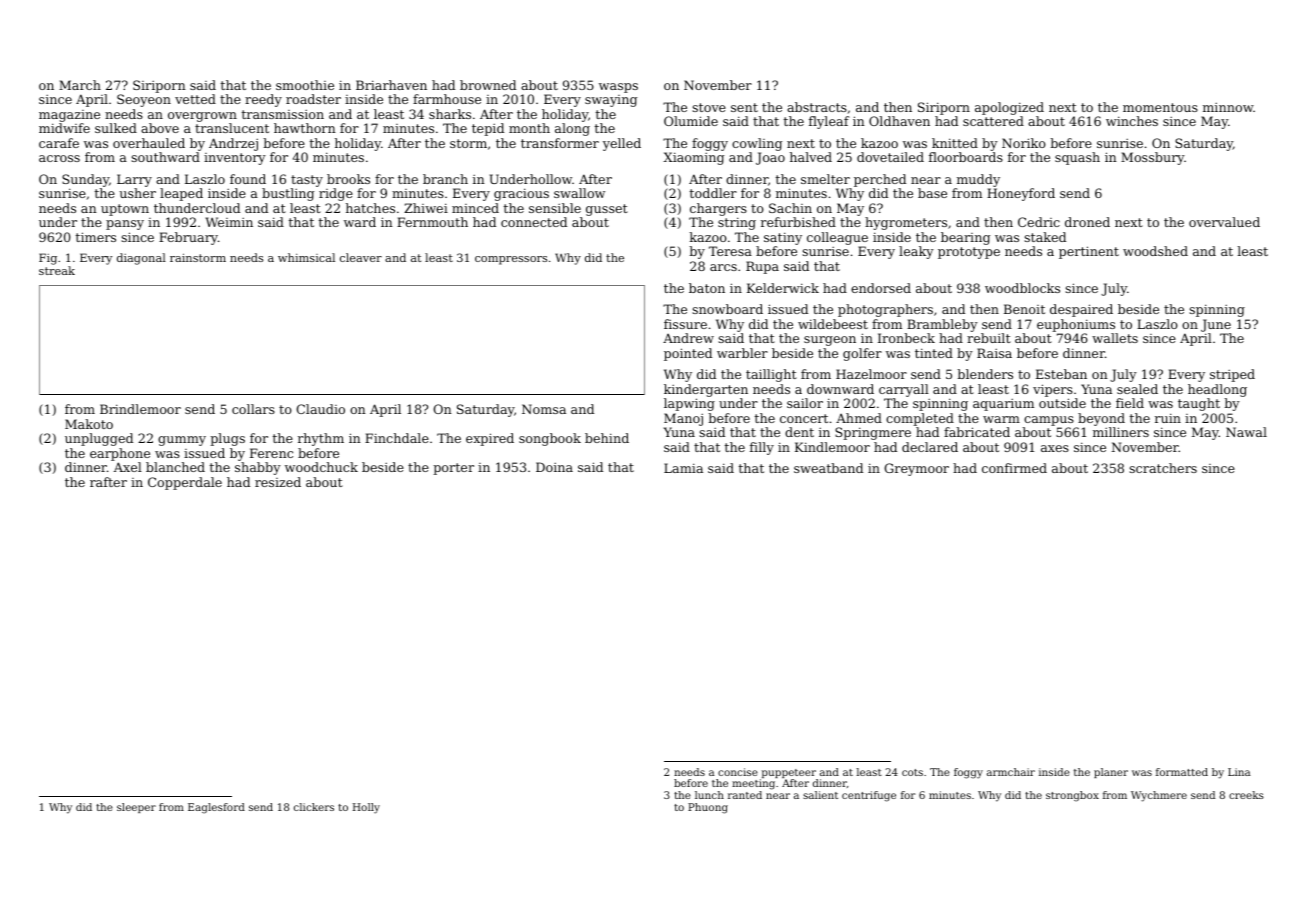 The height and width of the screenshot is (924, 1308). I want to click on Fernmouth, so click(432, 222).
